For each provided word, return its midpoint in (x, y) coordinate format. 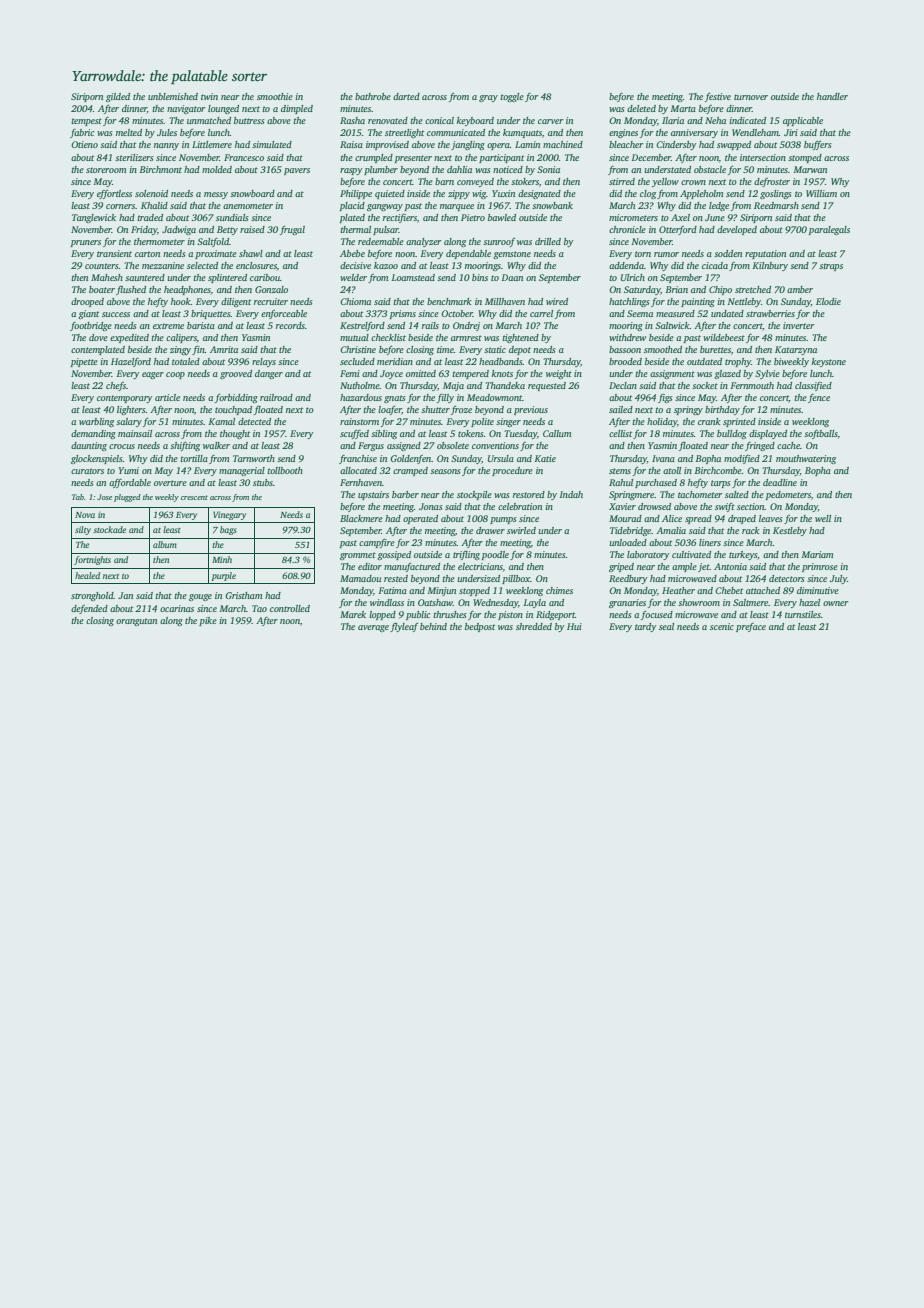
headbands (501, 361)
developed (737, 230)
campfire (377, 543)
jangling (468, 145)
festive (718, 97)
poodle (495, 555)
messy (216, 195)
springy (688, 410)
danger (269, 374)
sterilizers (134, 157)
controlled (290, 608)
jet (704, 567)
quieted (390, 194)
